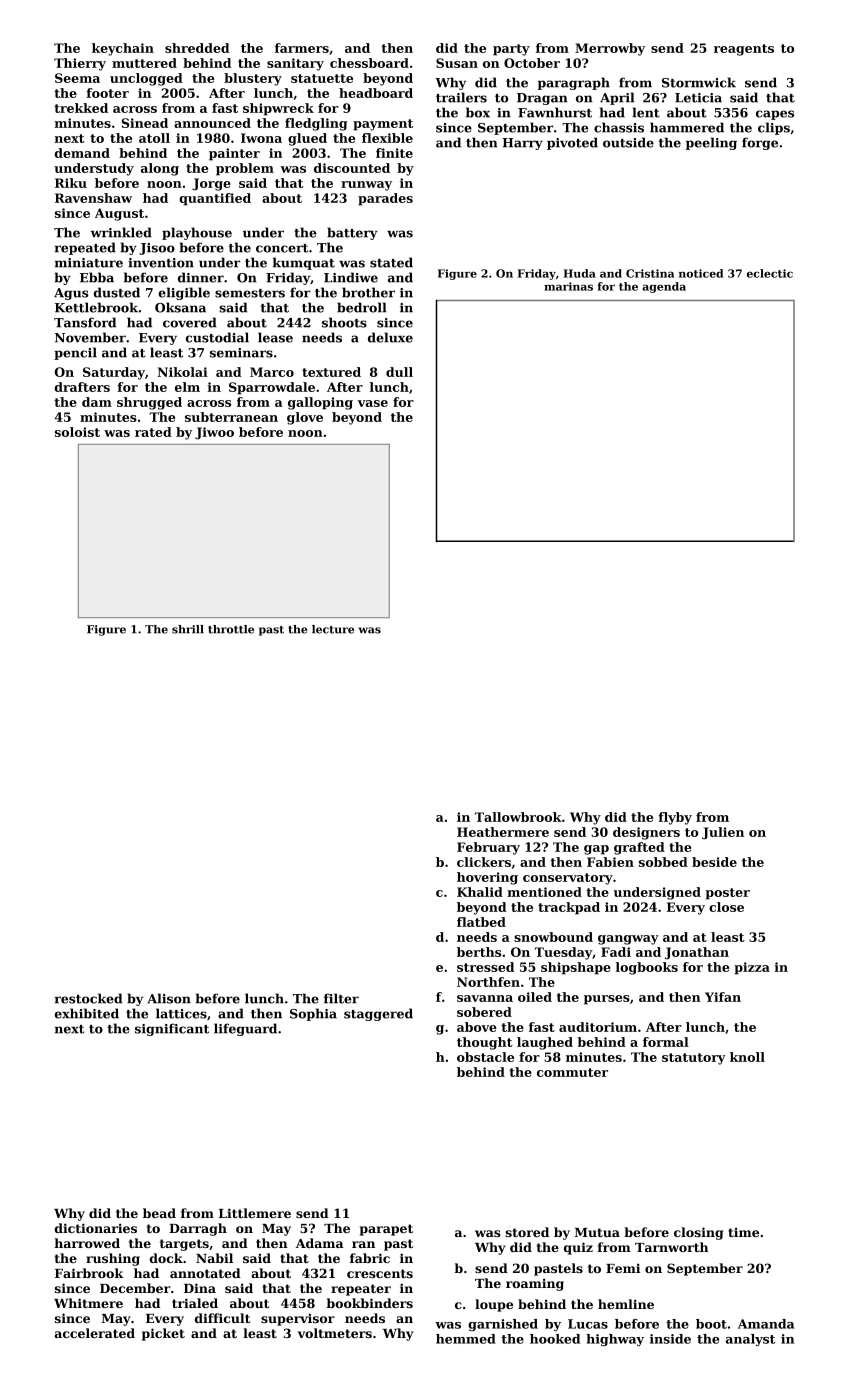 This document has width=849, height=1400. Describe the element at coordinates (197, 48) in the document. I see `shredded` at that location.
